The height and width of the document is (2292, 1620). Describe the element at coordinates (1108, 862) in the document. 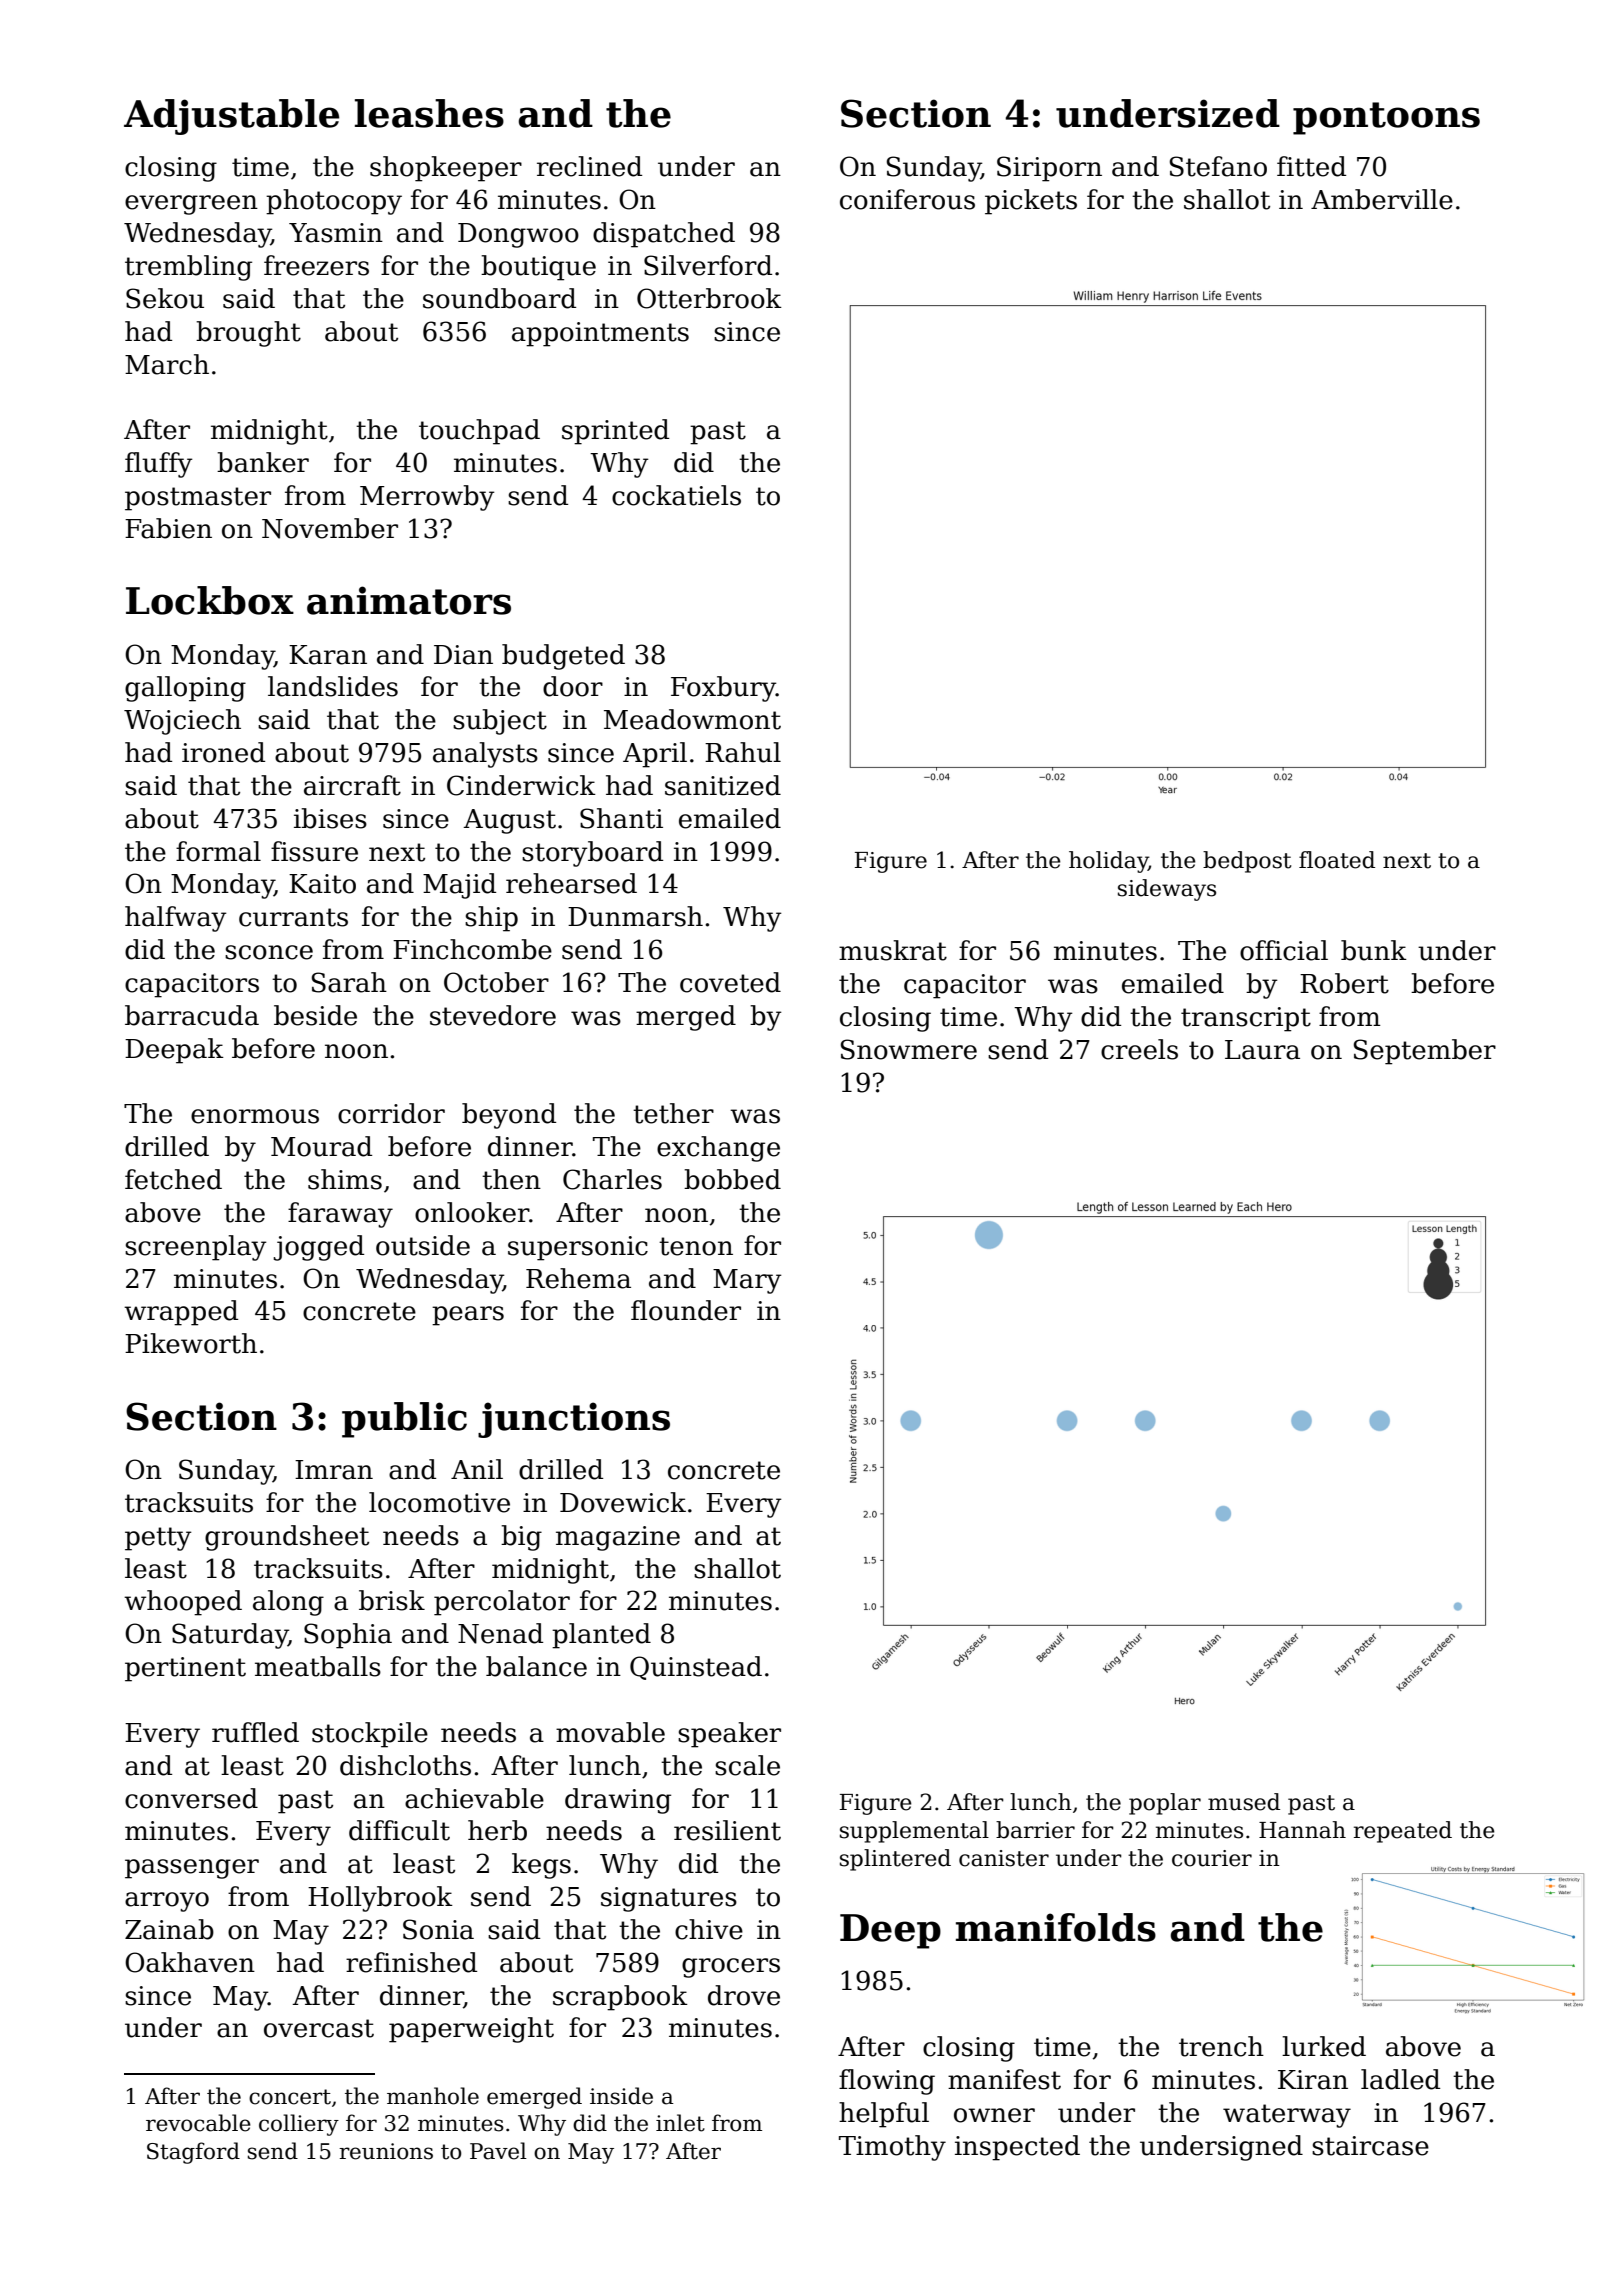

I see `holiday` at that location.
